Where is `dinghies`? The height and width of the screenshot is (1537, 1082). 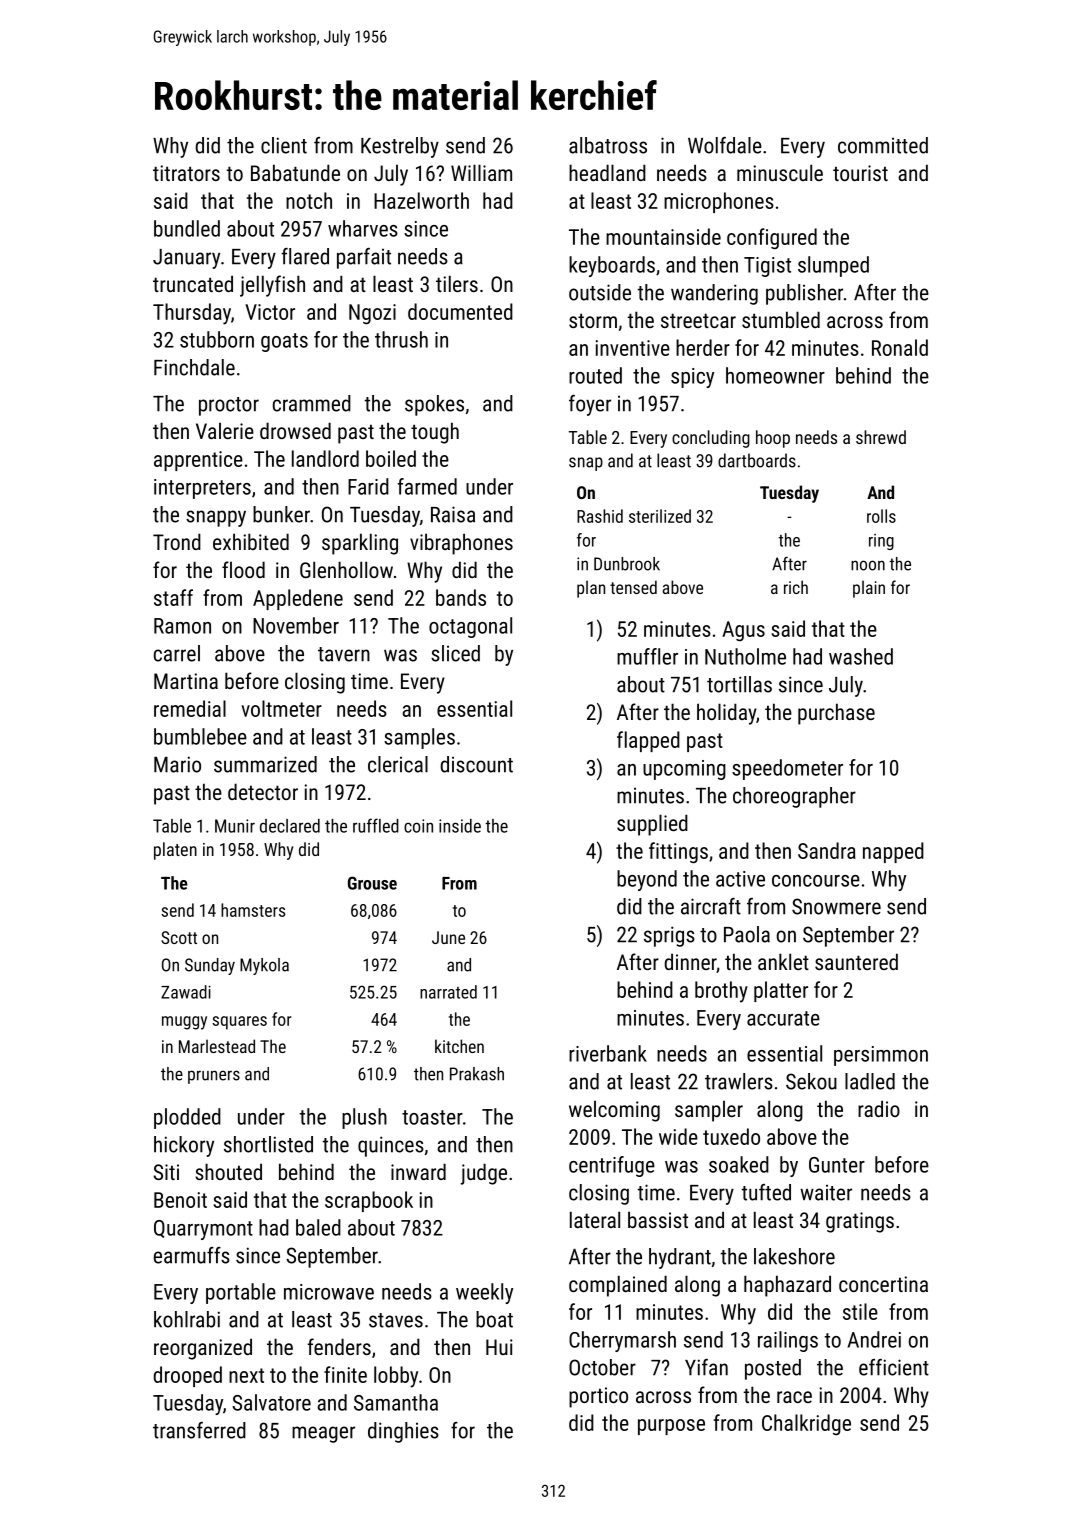 dinghies is located at coordinates (403, 1432).
